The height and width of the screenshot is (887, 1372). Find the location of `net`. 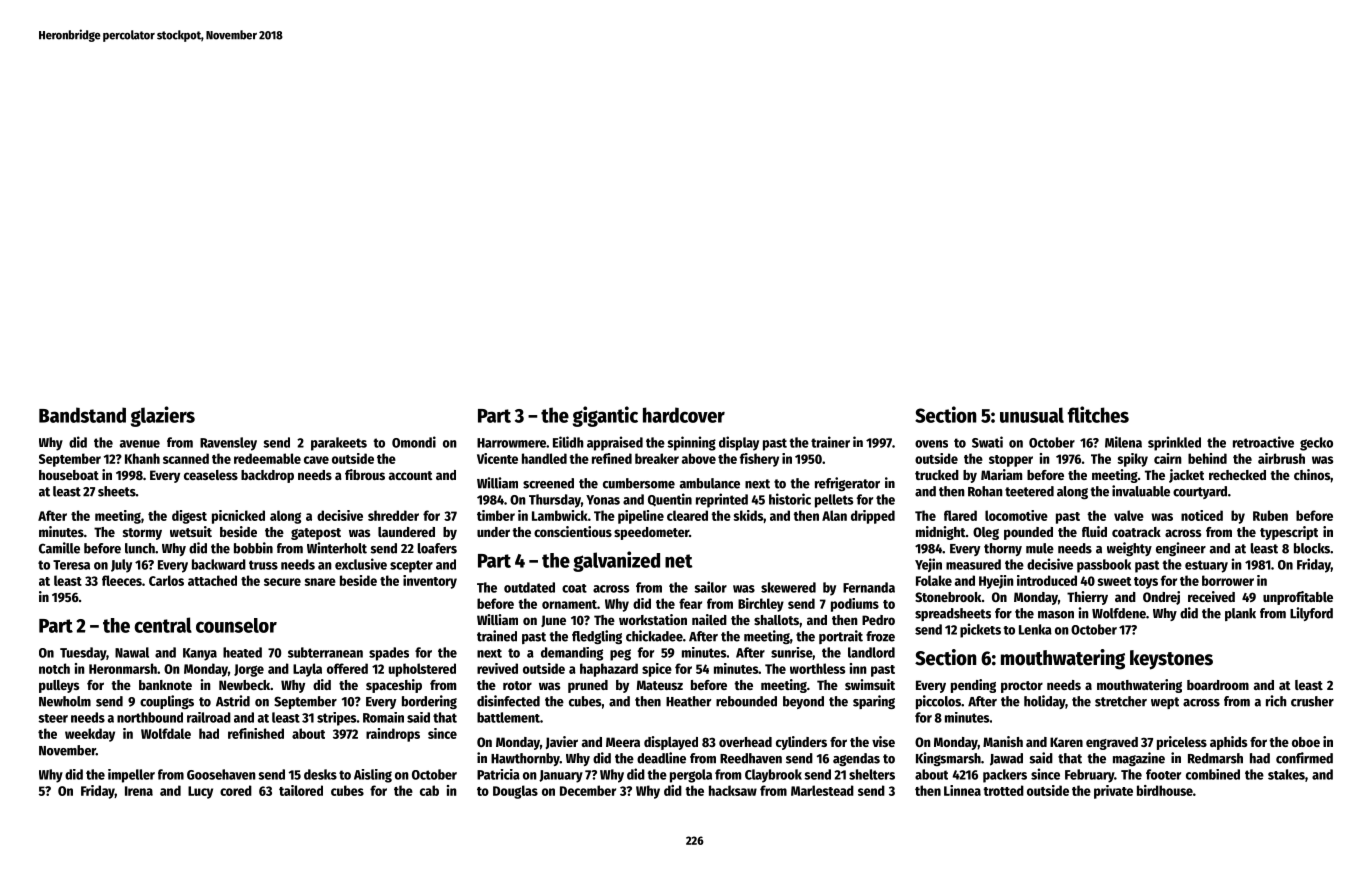

net is located at coordinates (679, 561).
